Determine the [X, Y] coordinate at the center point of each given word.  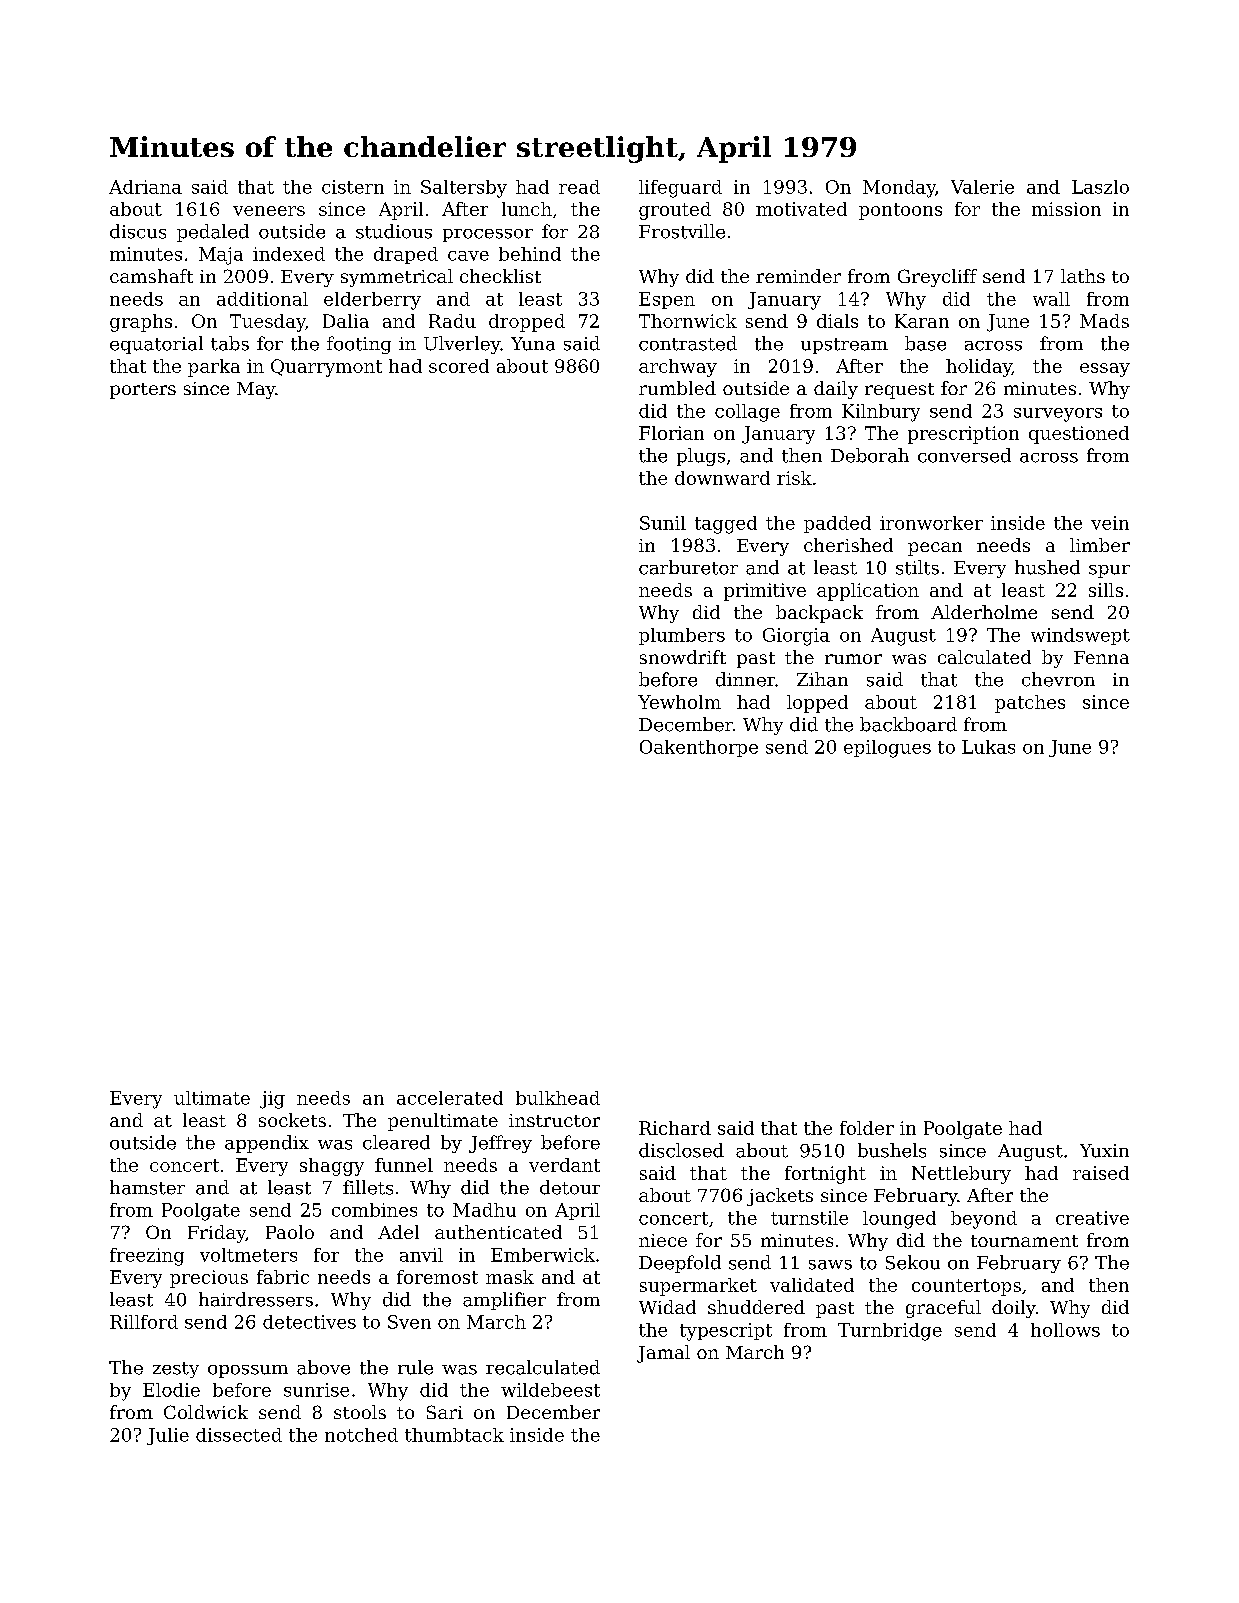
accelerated [450, 1098]
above [323, 1367]
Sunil [663, 523]
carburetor [688, 567]
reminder [798, 276]
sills [1106, 590]
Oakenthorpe [699, 748]
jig [272, 1100]
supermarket [698, 1287]
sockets [292, 1120]
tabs [230, 343]
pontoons [900, 211]
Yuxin [1104, 1151]
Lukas [988, 747]
